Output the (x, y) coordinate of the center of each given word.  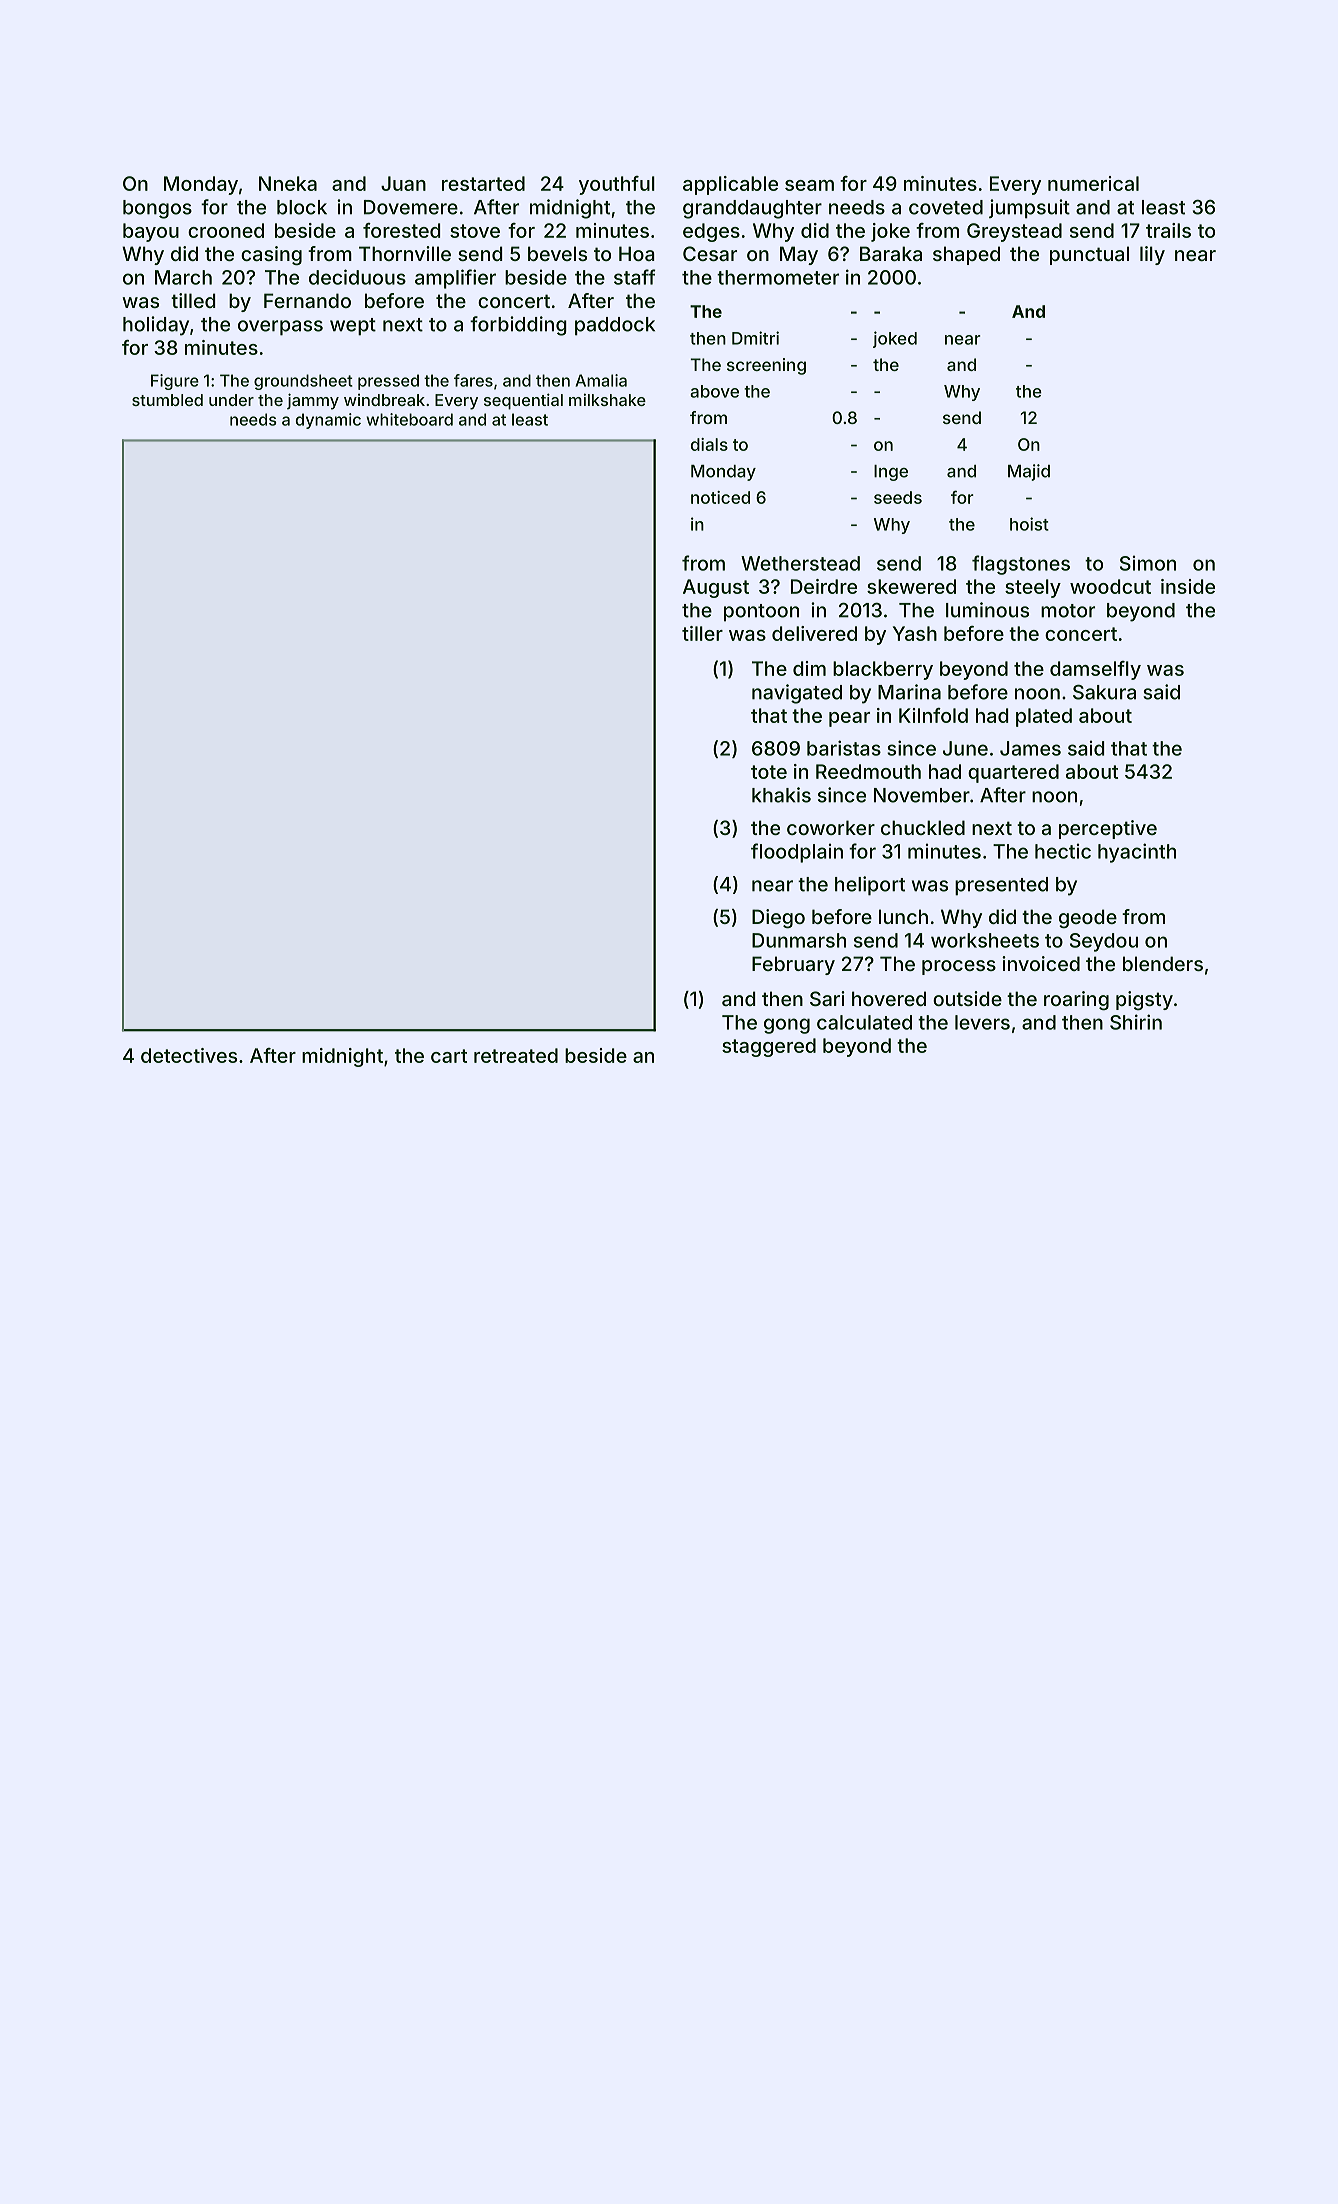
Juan (403, 183)
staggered (769, 1047)
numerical (1093, 183)
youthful (617, 185)
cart (449, 1056)
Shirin (1136, 1022)
